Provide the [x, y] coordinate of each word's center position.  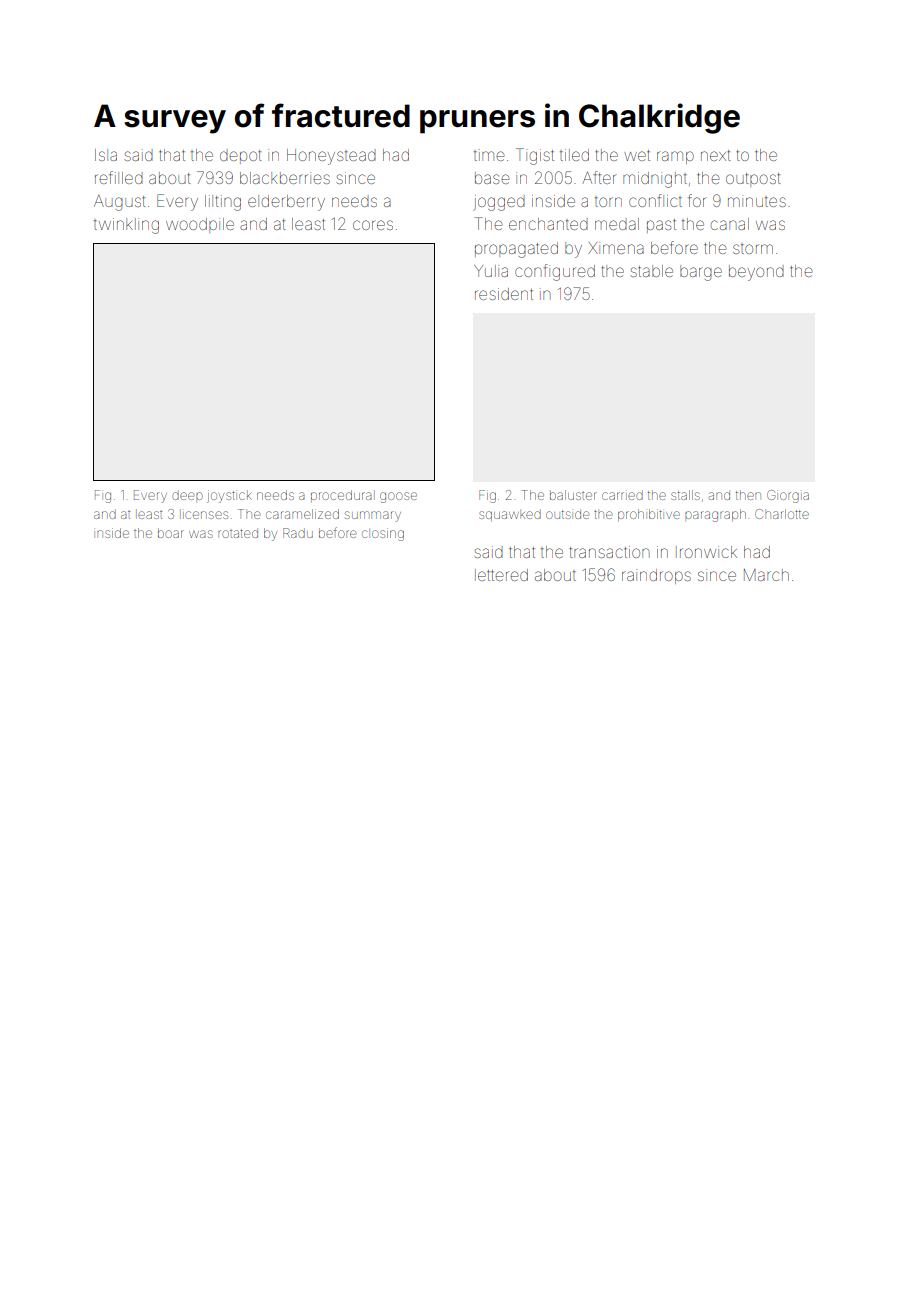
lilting [223, 203]
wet [637, 155]
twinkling [126, 226]
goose [398, 497]
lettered [501, 575]
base [492, 178]
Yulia [491, 271]
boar [171, 534]
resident [504, 294]
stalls [685, 495]
